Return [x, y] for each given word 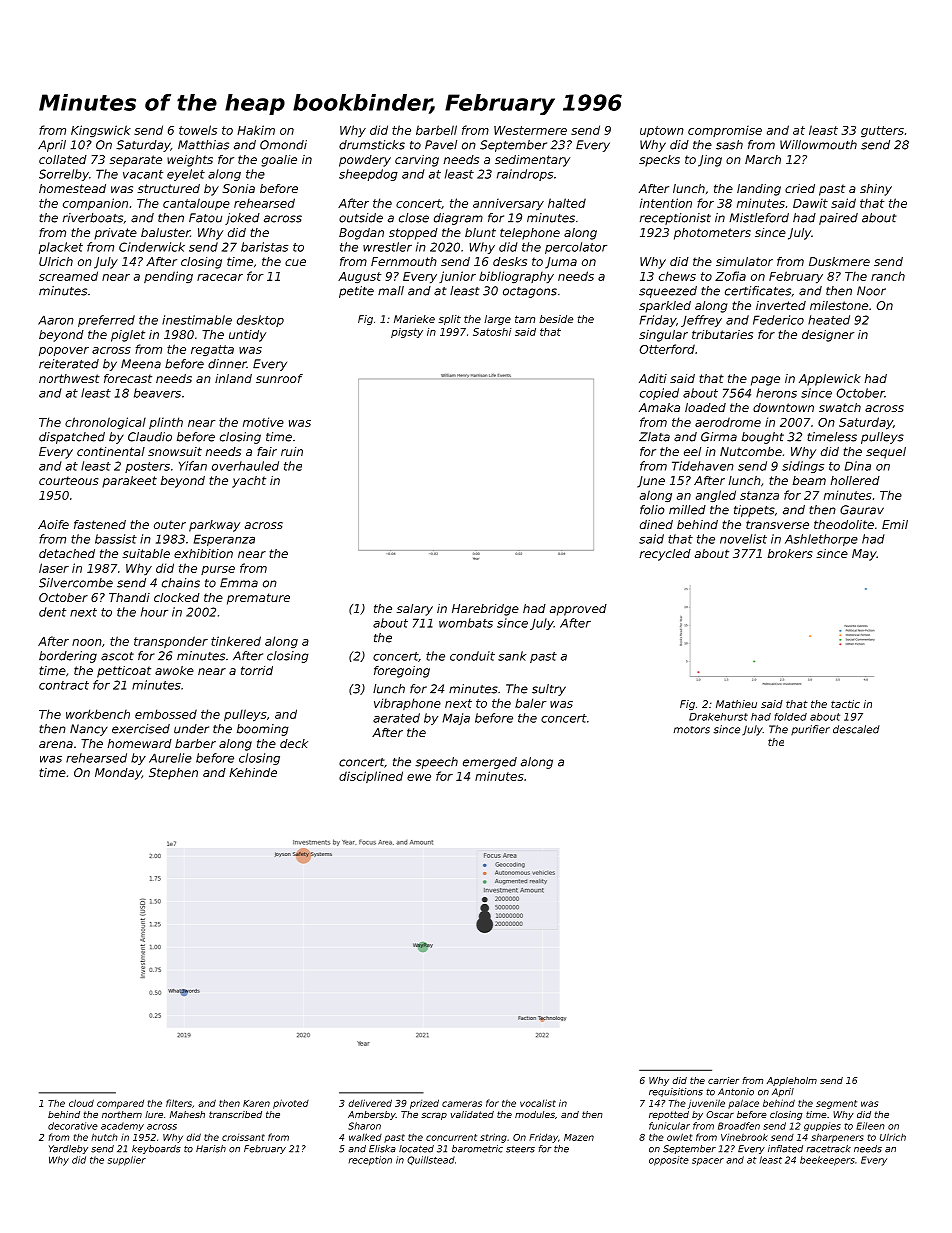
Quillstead [431, 1160]
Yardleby [68, 1149]
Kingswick [101, 131]
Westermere [530, 130]
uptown [662, 131]
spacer [708, 1162]
